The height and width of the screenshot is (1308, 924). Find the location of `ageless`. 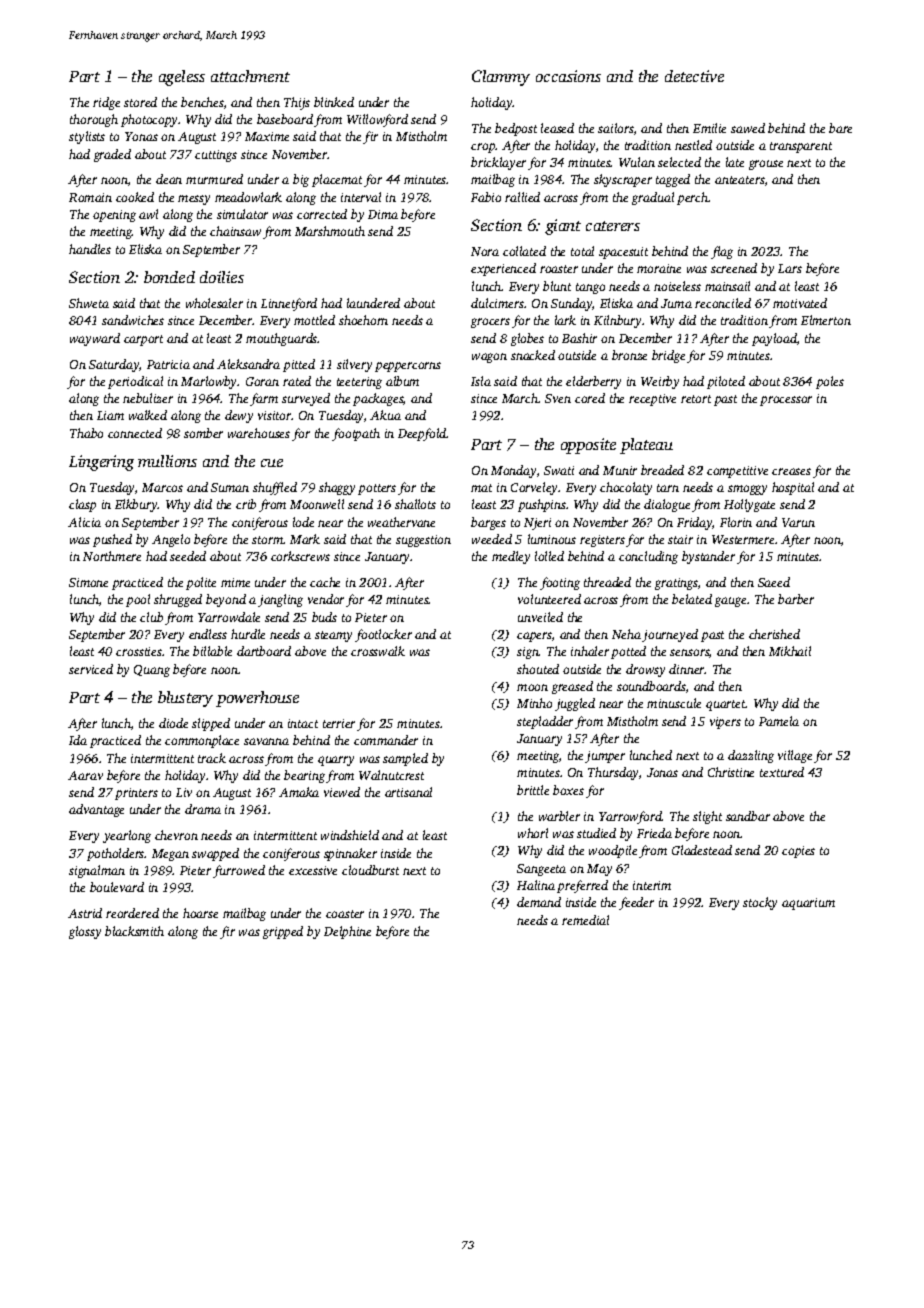

ageless is located at coordinates (182, 78).
